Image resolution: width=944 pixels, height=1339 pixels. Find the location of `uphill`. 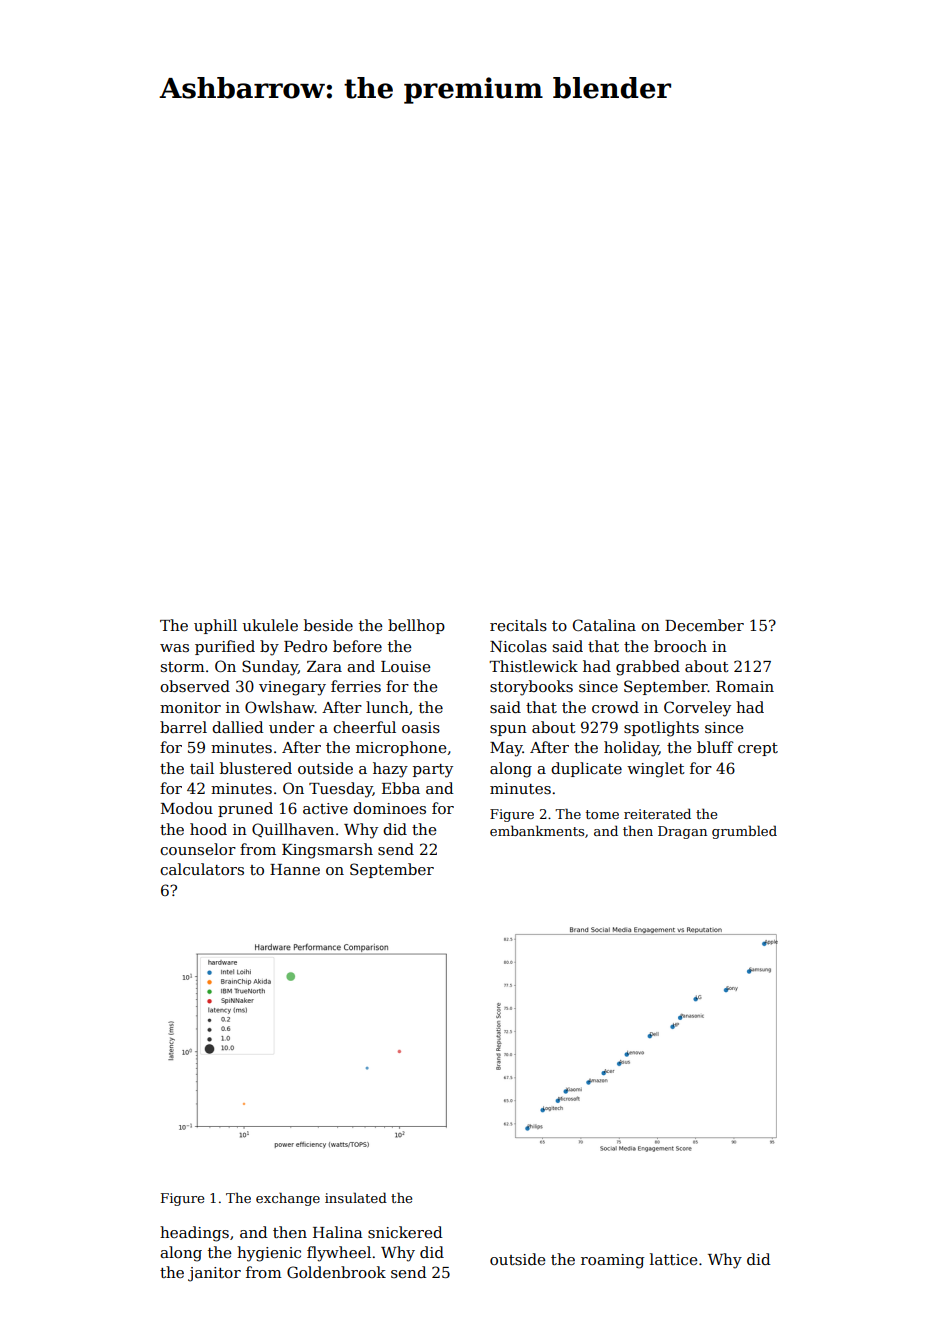

uphill is located at coordinates (215, 626).
